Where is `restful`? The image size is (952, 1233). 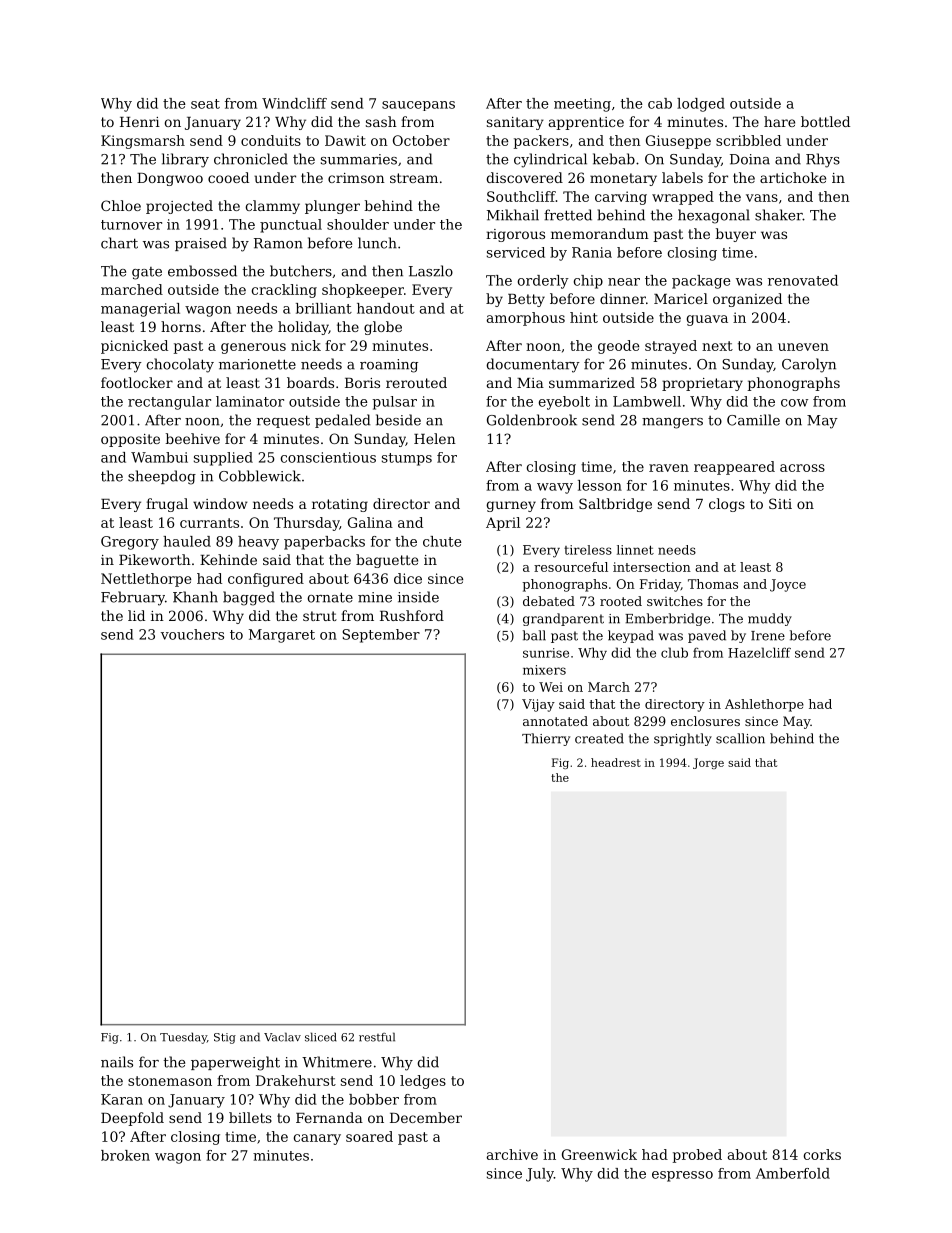 restful is located at coordinates (377, 1037).
